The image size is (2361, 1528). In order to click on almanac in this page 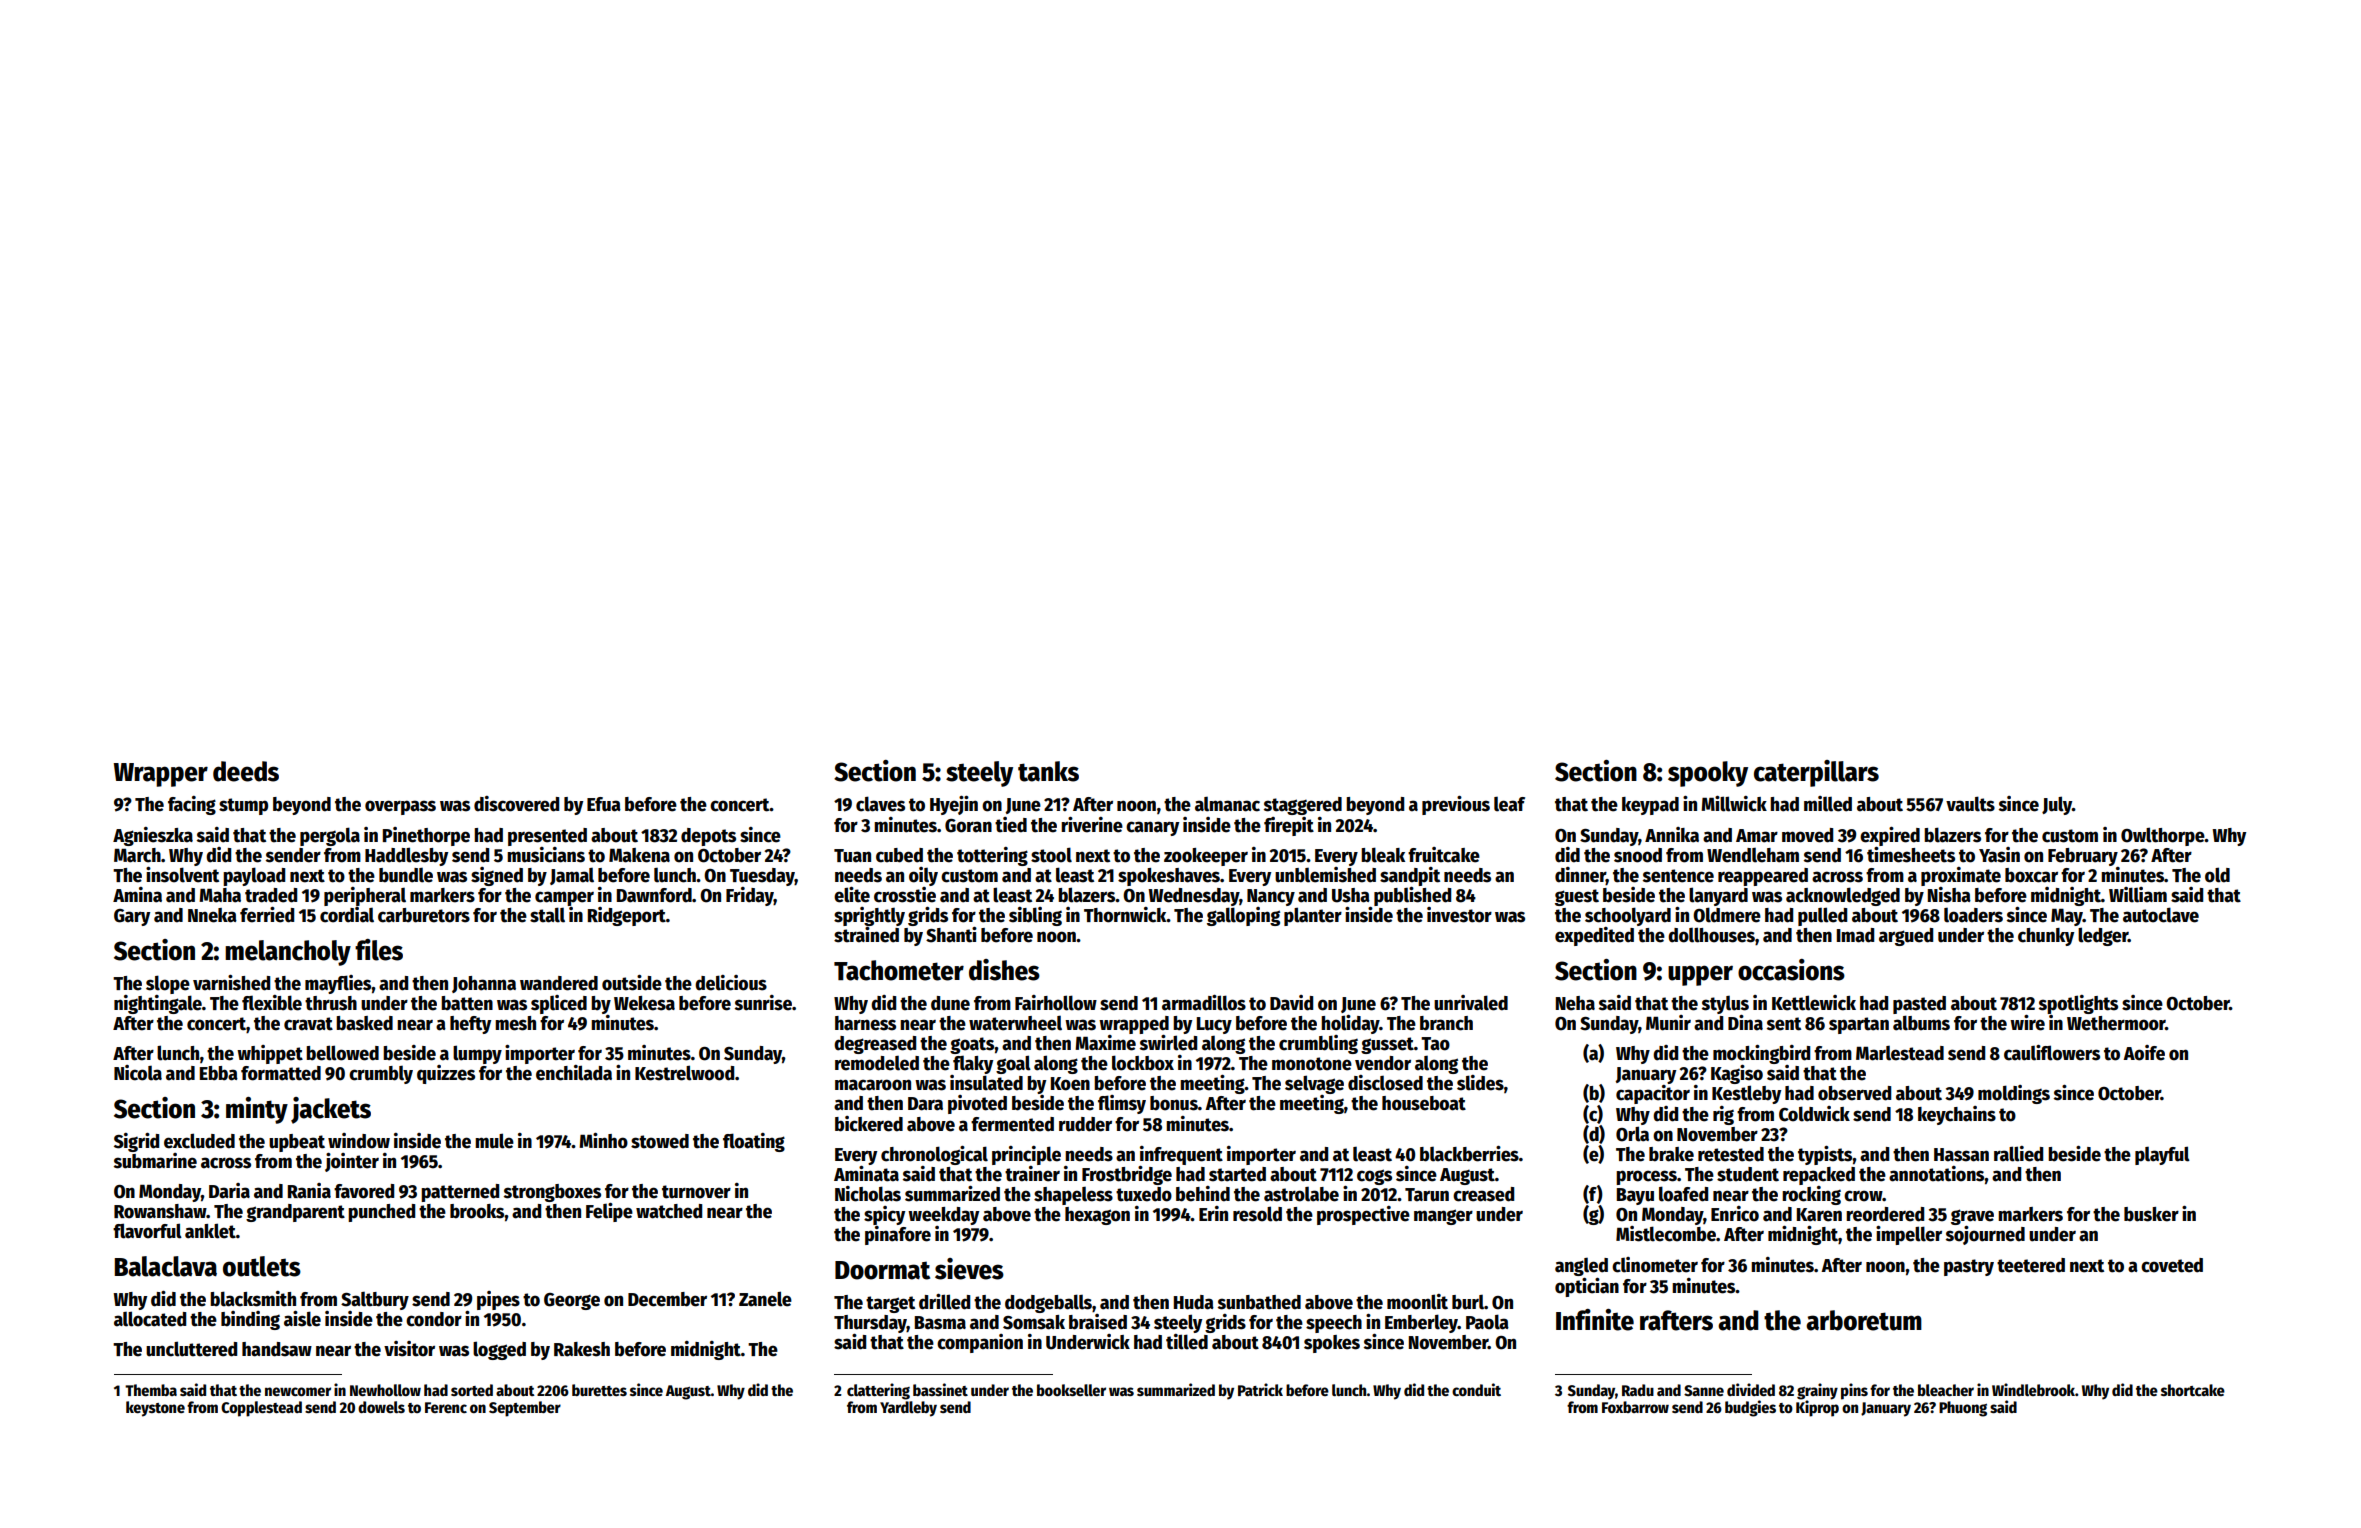, I will do `click(1227, 804)`.
